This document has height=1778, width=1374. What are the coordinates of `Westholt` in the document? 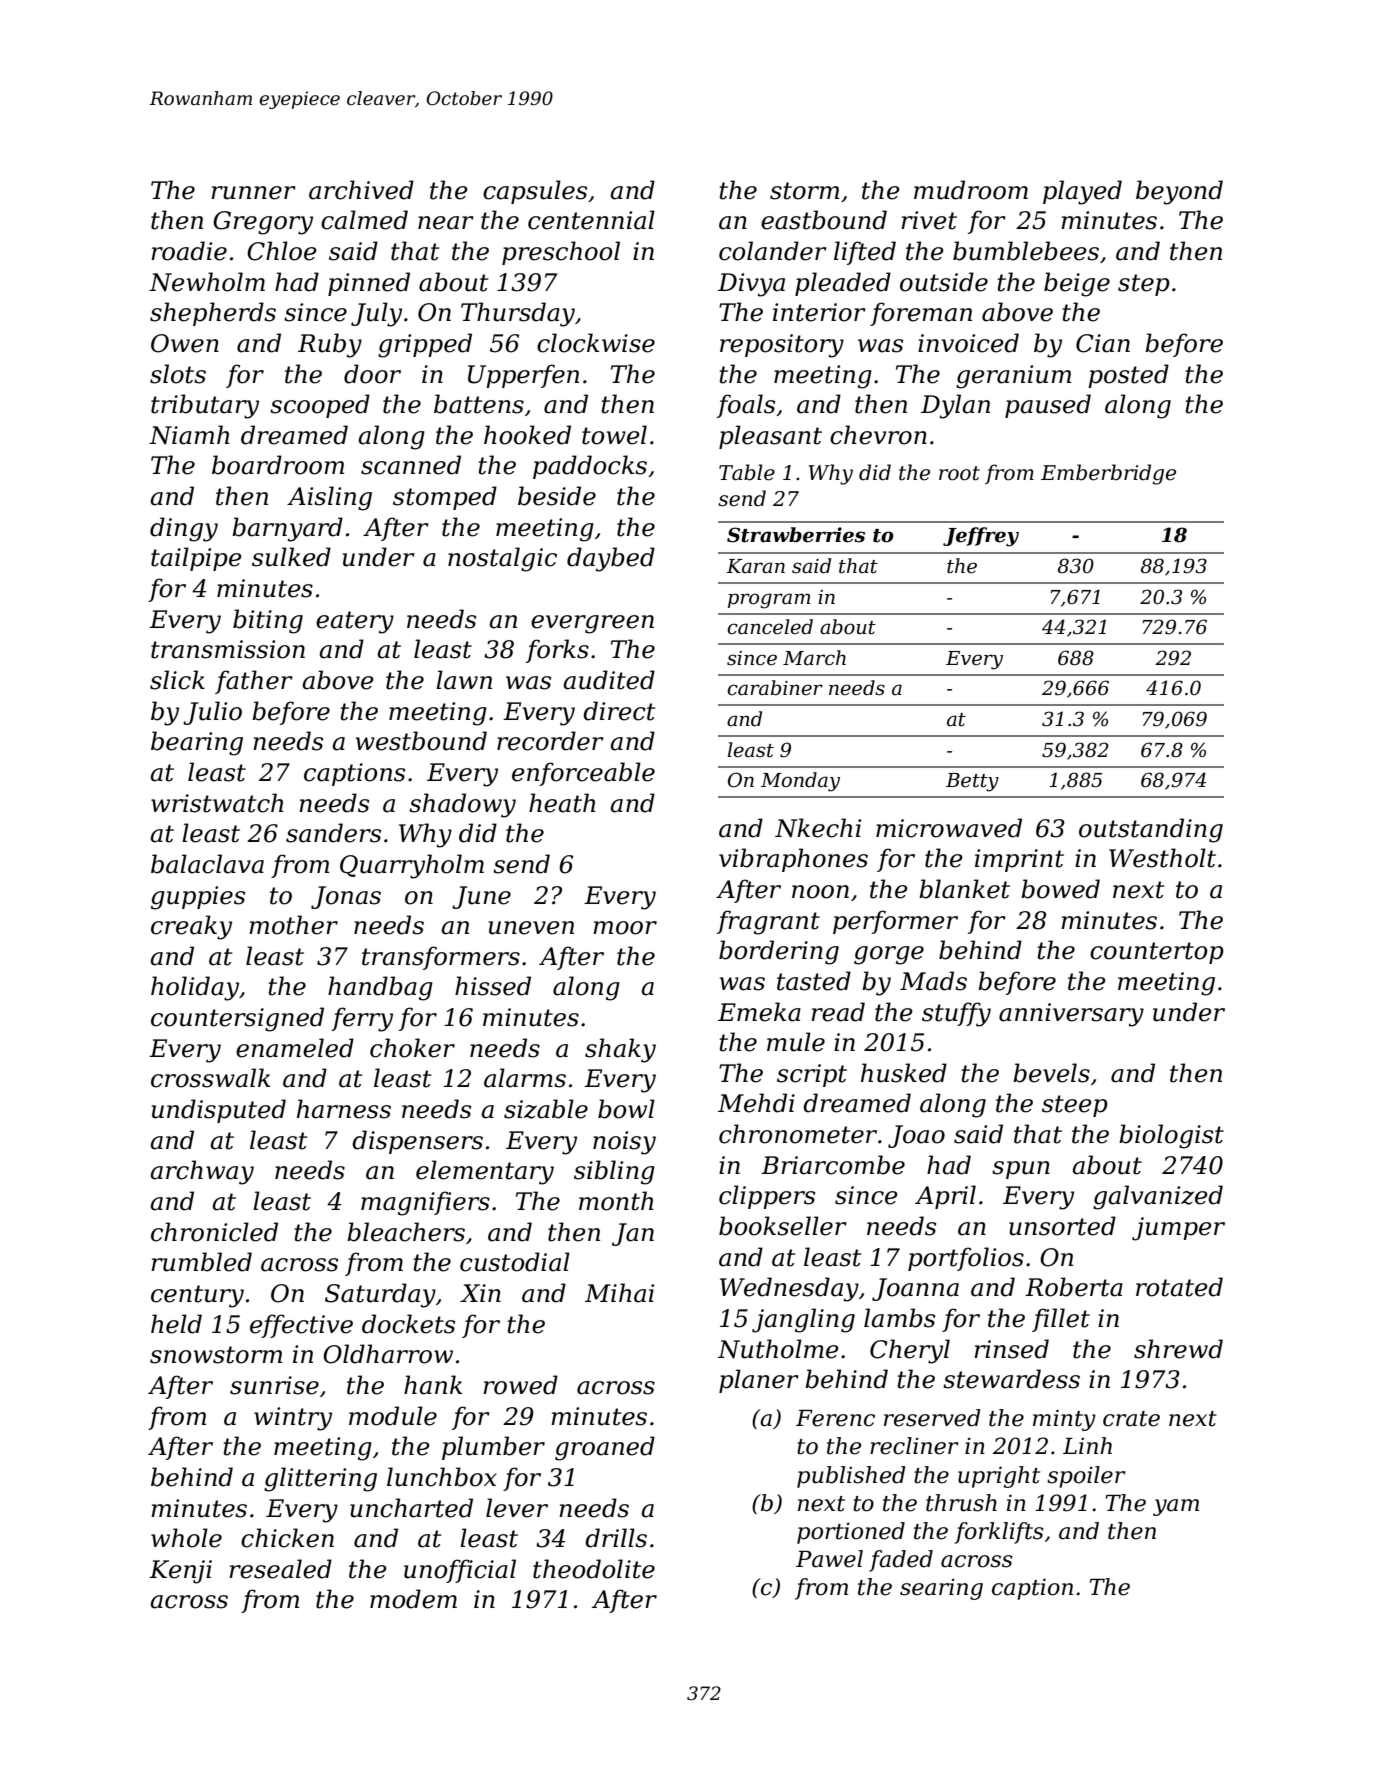 It's located at (1162, 858).
